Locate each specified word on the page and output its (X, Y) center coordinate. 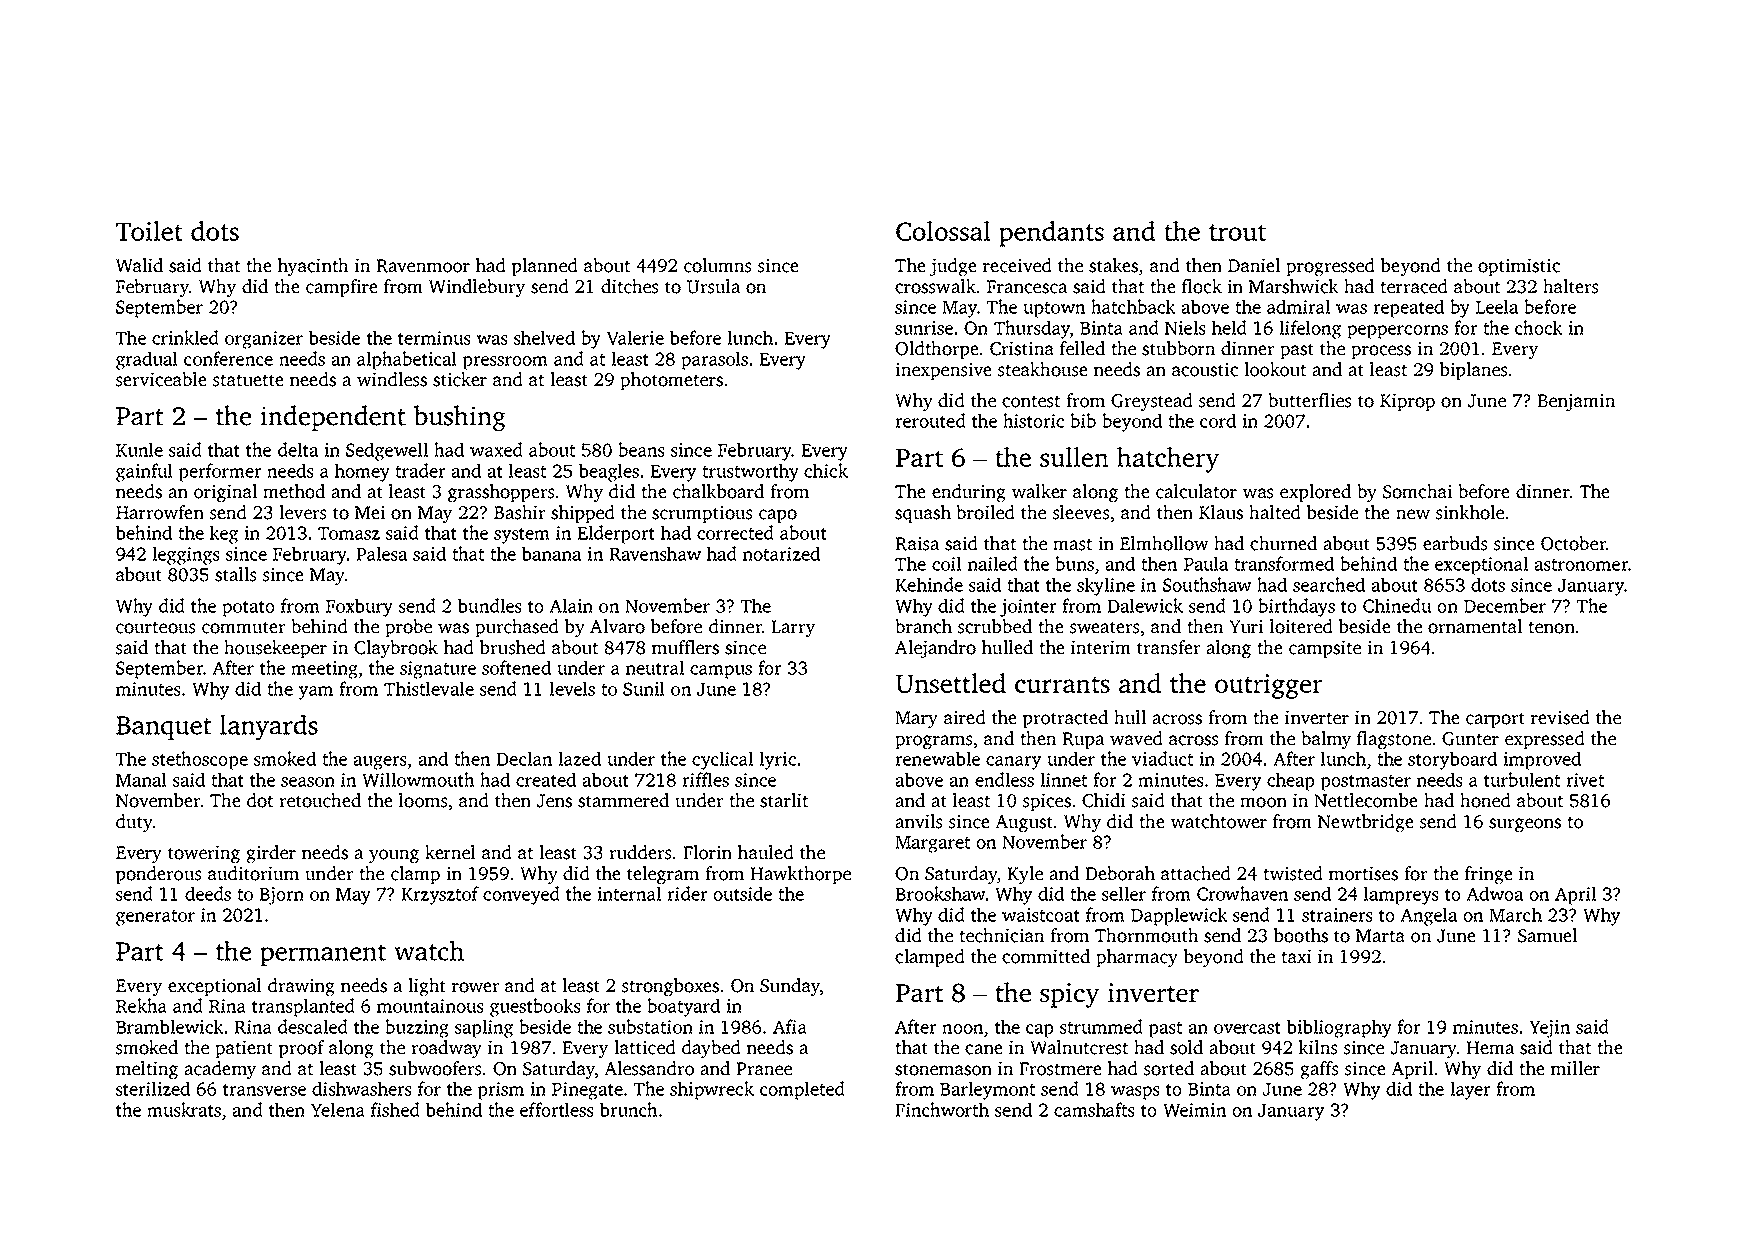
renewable (937, 758)
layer (1470, 1090)
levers (303, 512)
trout (1237, 232)
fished (395, 1109)
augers (380, 763)
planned (545, 267)
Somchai (1417, 491)
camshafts (1094, 1109)
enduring (969, 493)
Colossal (943, 231)
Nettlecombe (1366, 800)
